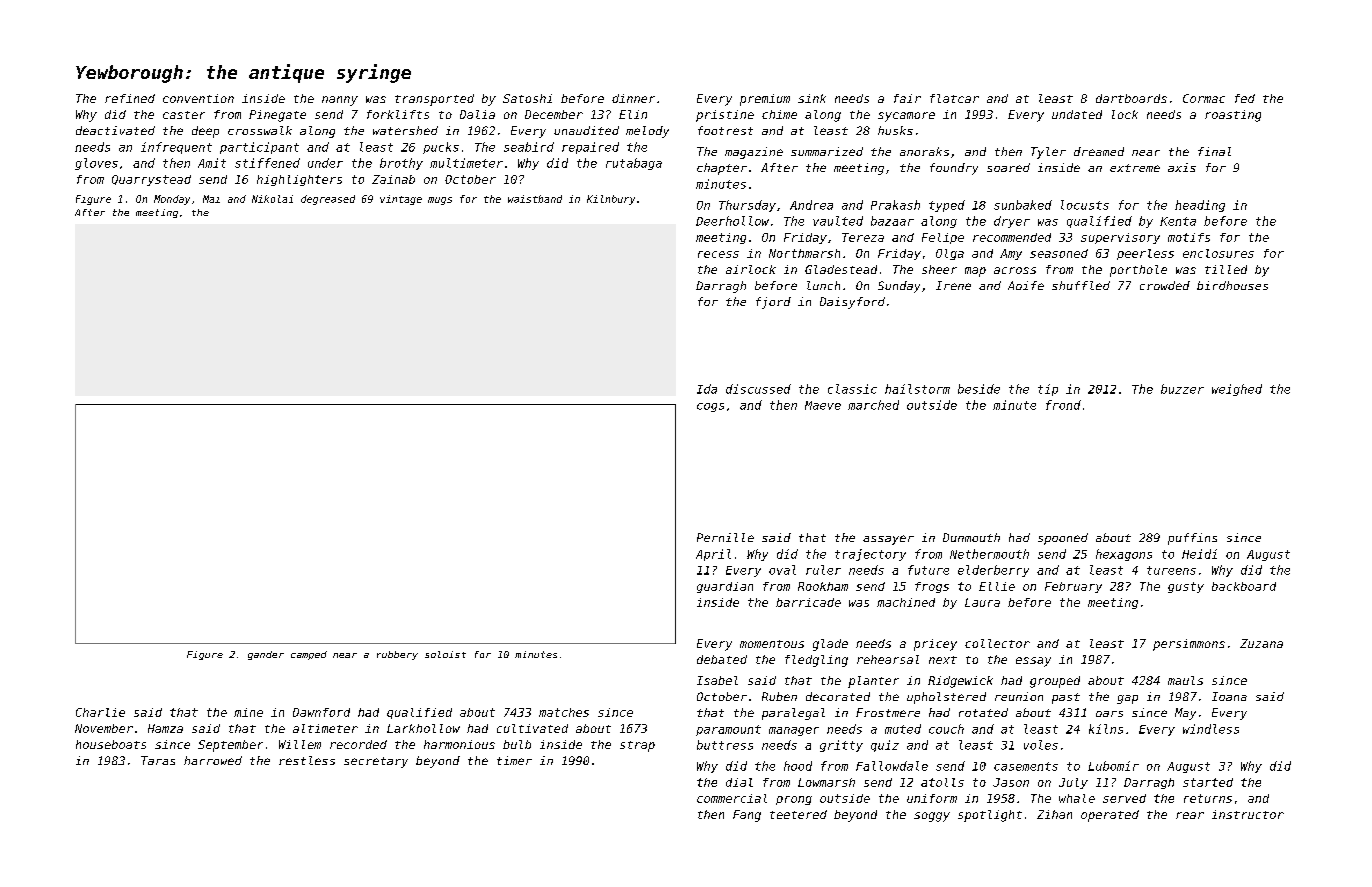  I want to click on recess, so click(718, 254).
